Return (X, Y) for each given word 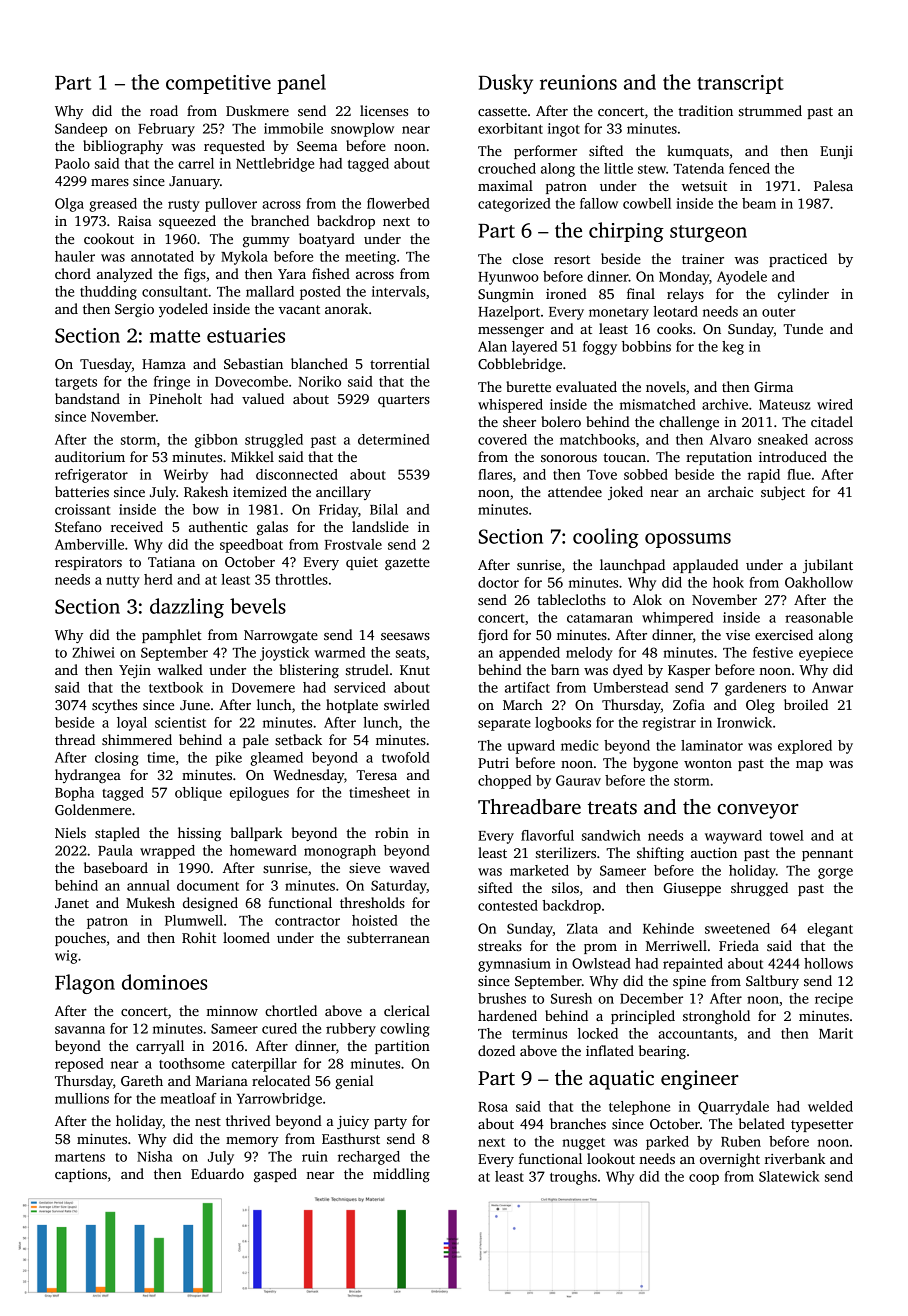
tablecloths (571, 599)
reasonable (819, 617)
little (618, 168)
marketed (539, 870)
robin (392, 832)
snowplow (362, 130)
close (527, 258)
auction (714, 852)
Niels (70, 832)
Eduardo (217, 1173)
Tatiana (171, 562)
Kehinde (668, 928)
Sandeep (81, 130)
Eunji (836, 152)
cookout (109, 238)
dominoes (164, 982)
